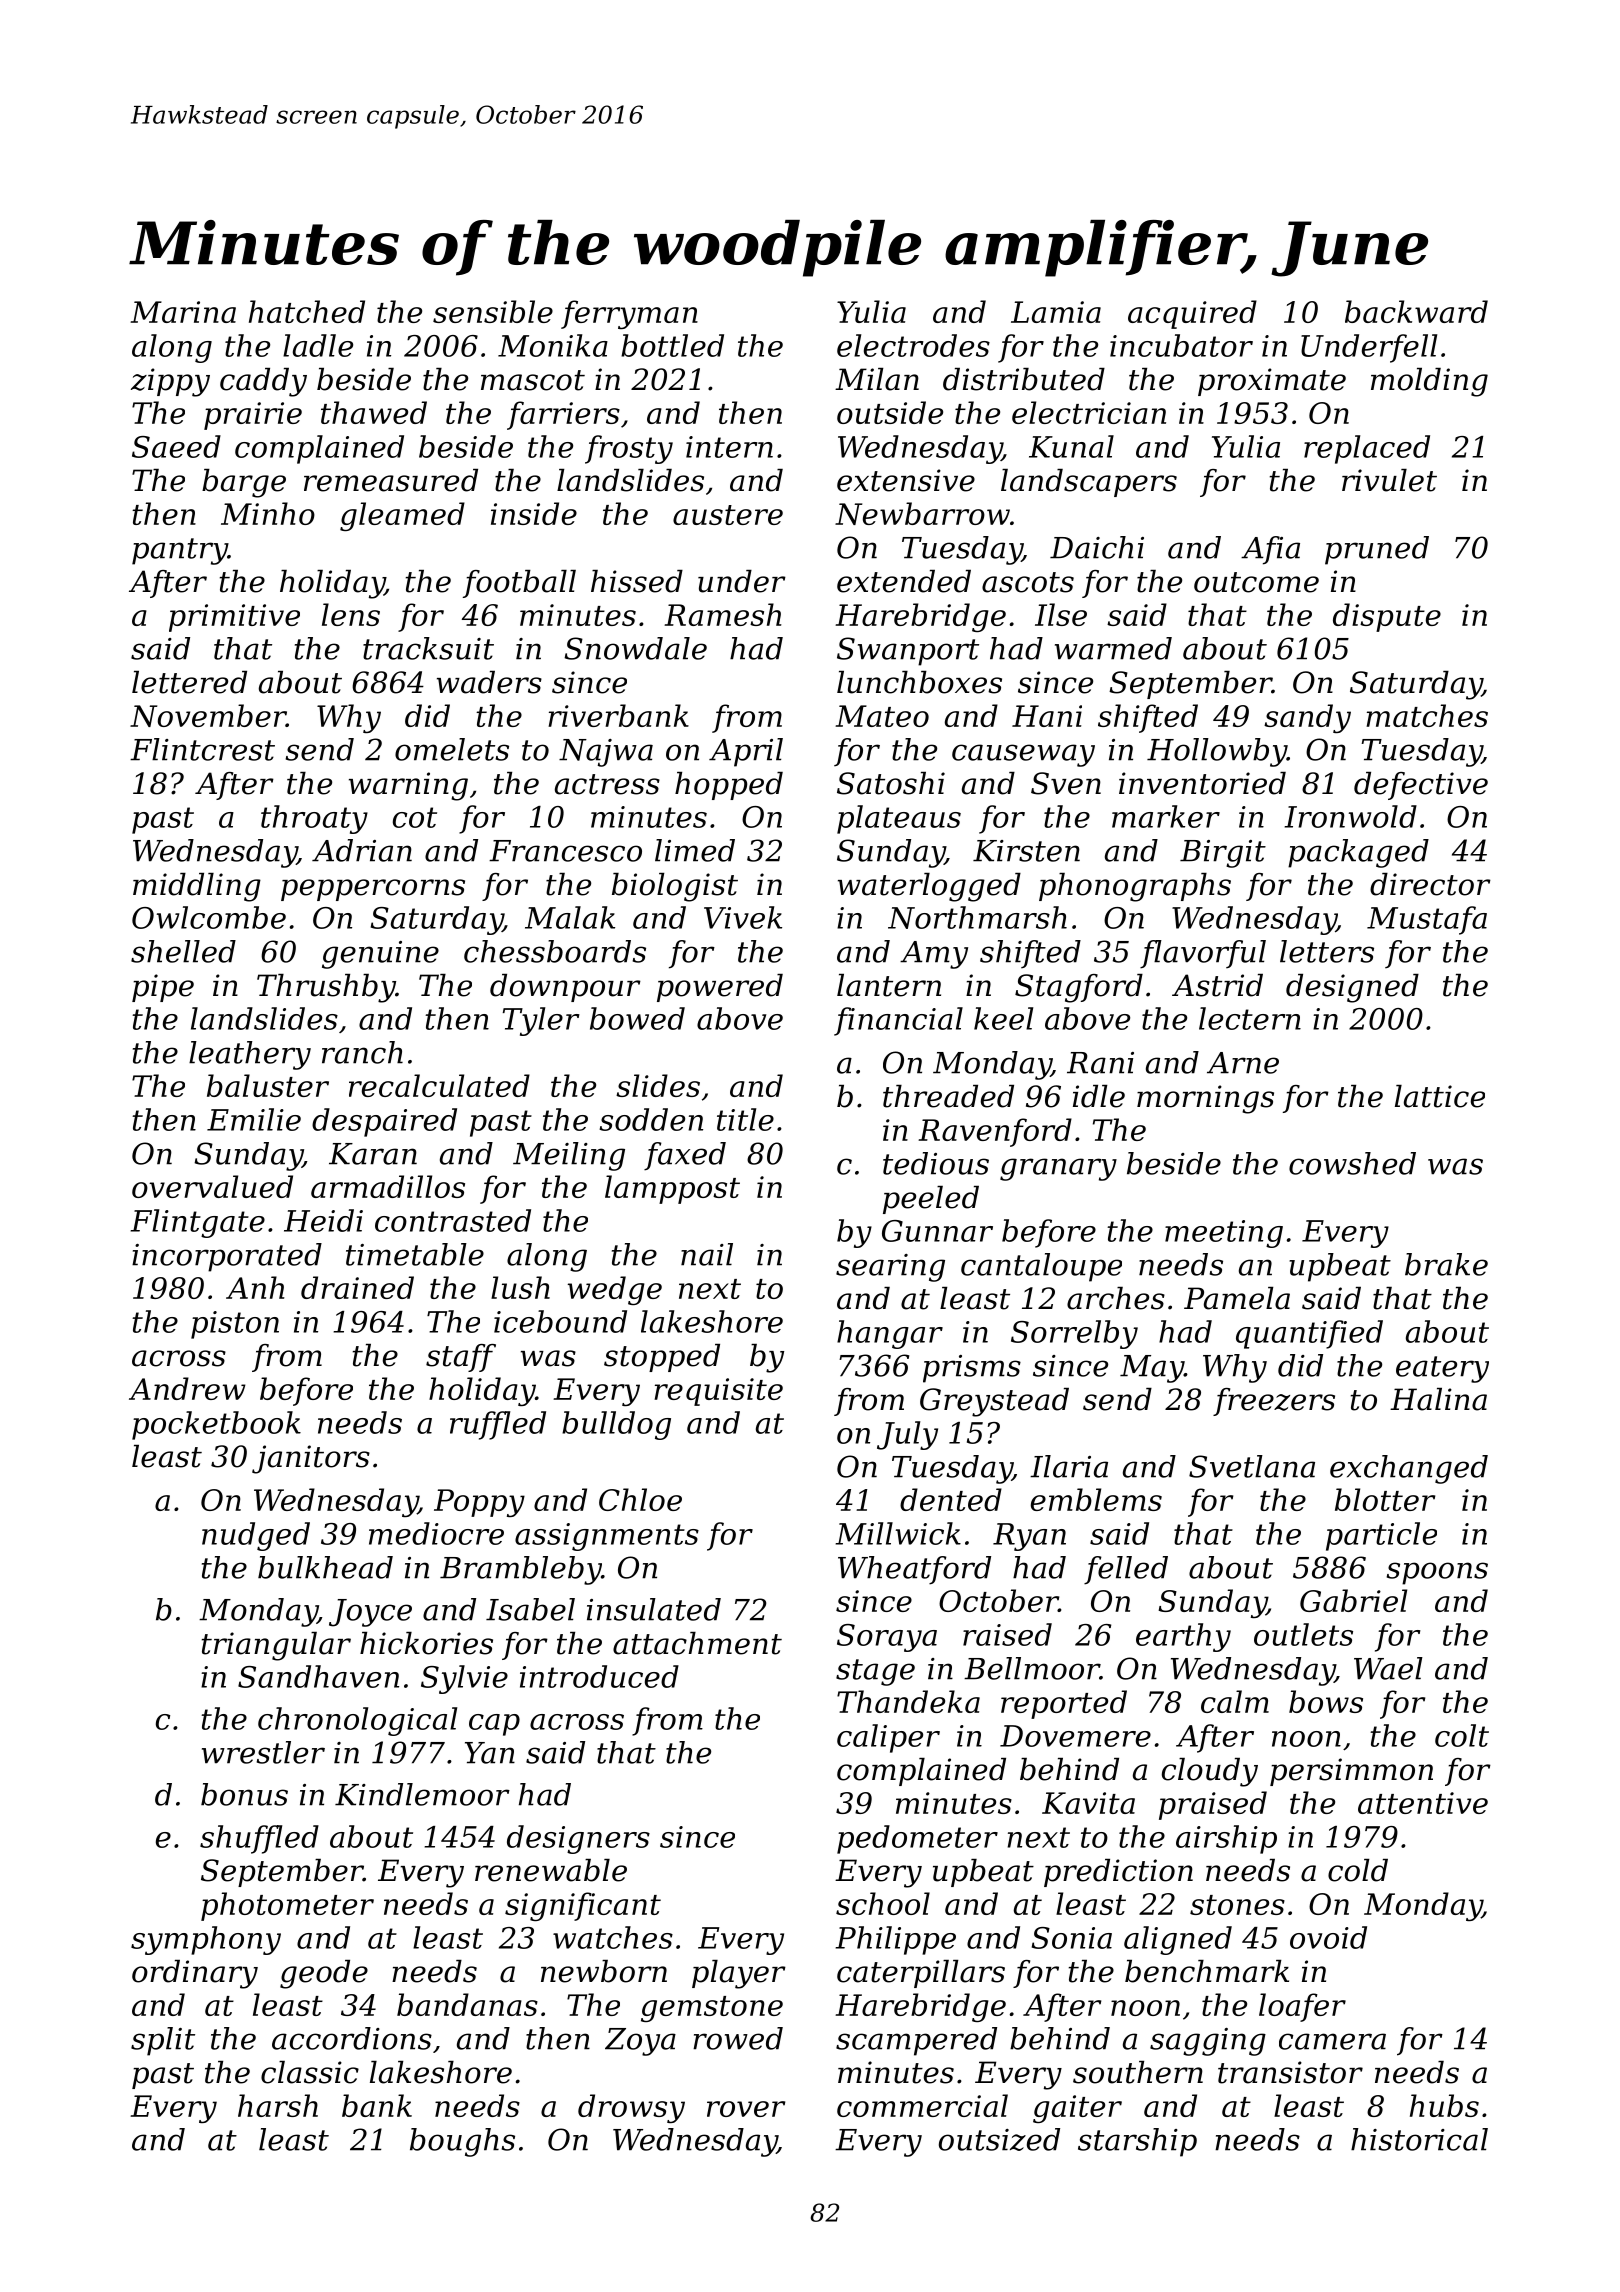 The image size is (1620, 2292). Describe the element at coordinates (197, 887) in the page. I see `middling` at that location.
